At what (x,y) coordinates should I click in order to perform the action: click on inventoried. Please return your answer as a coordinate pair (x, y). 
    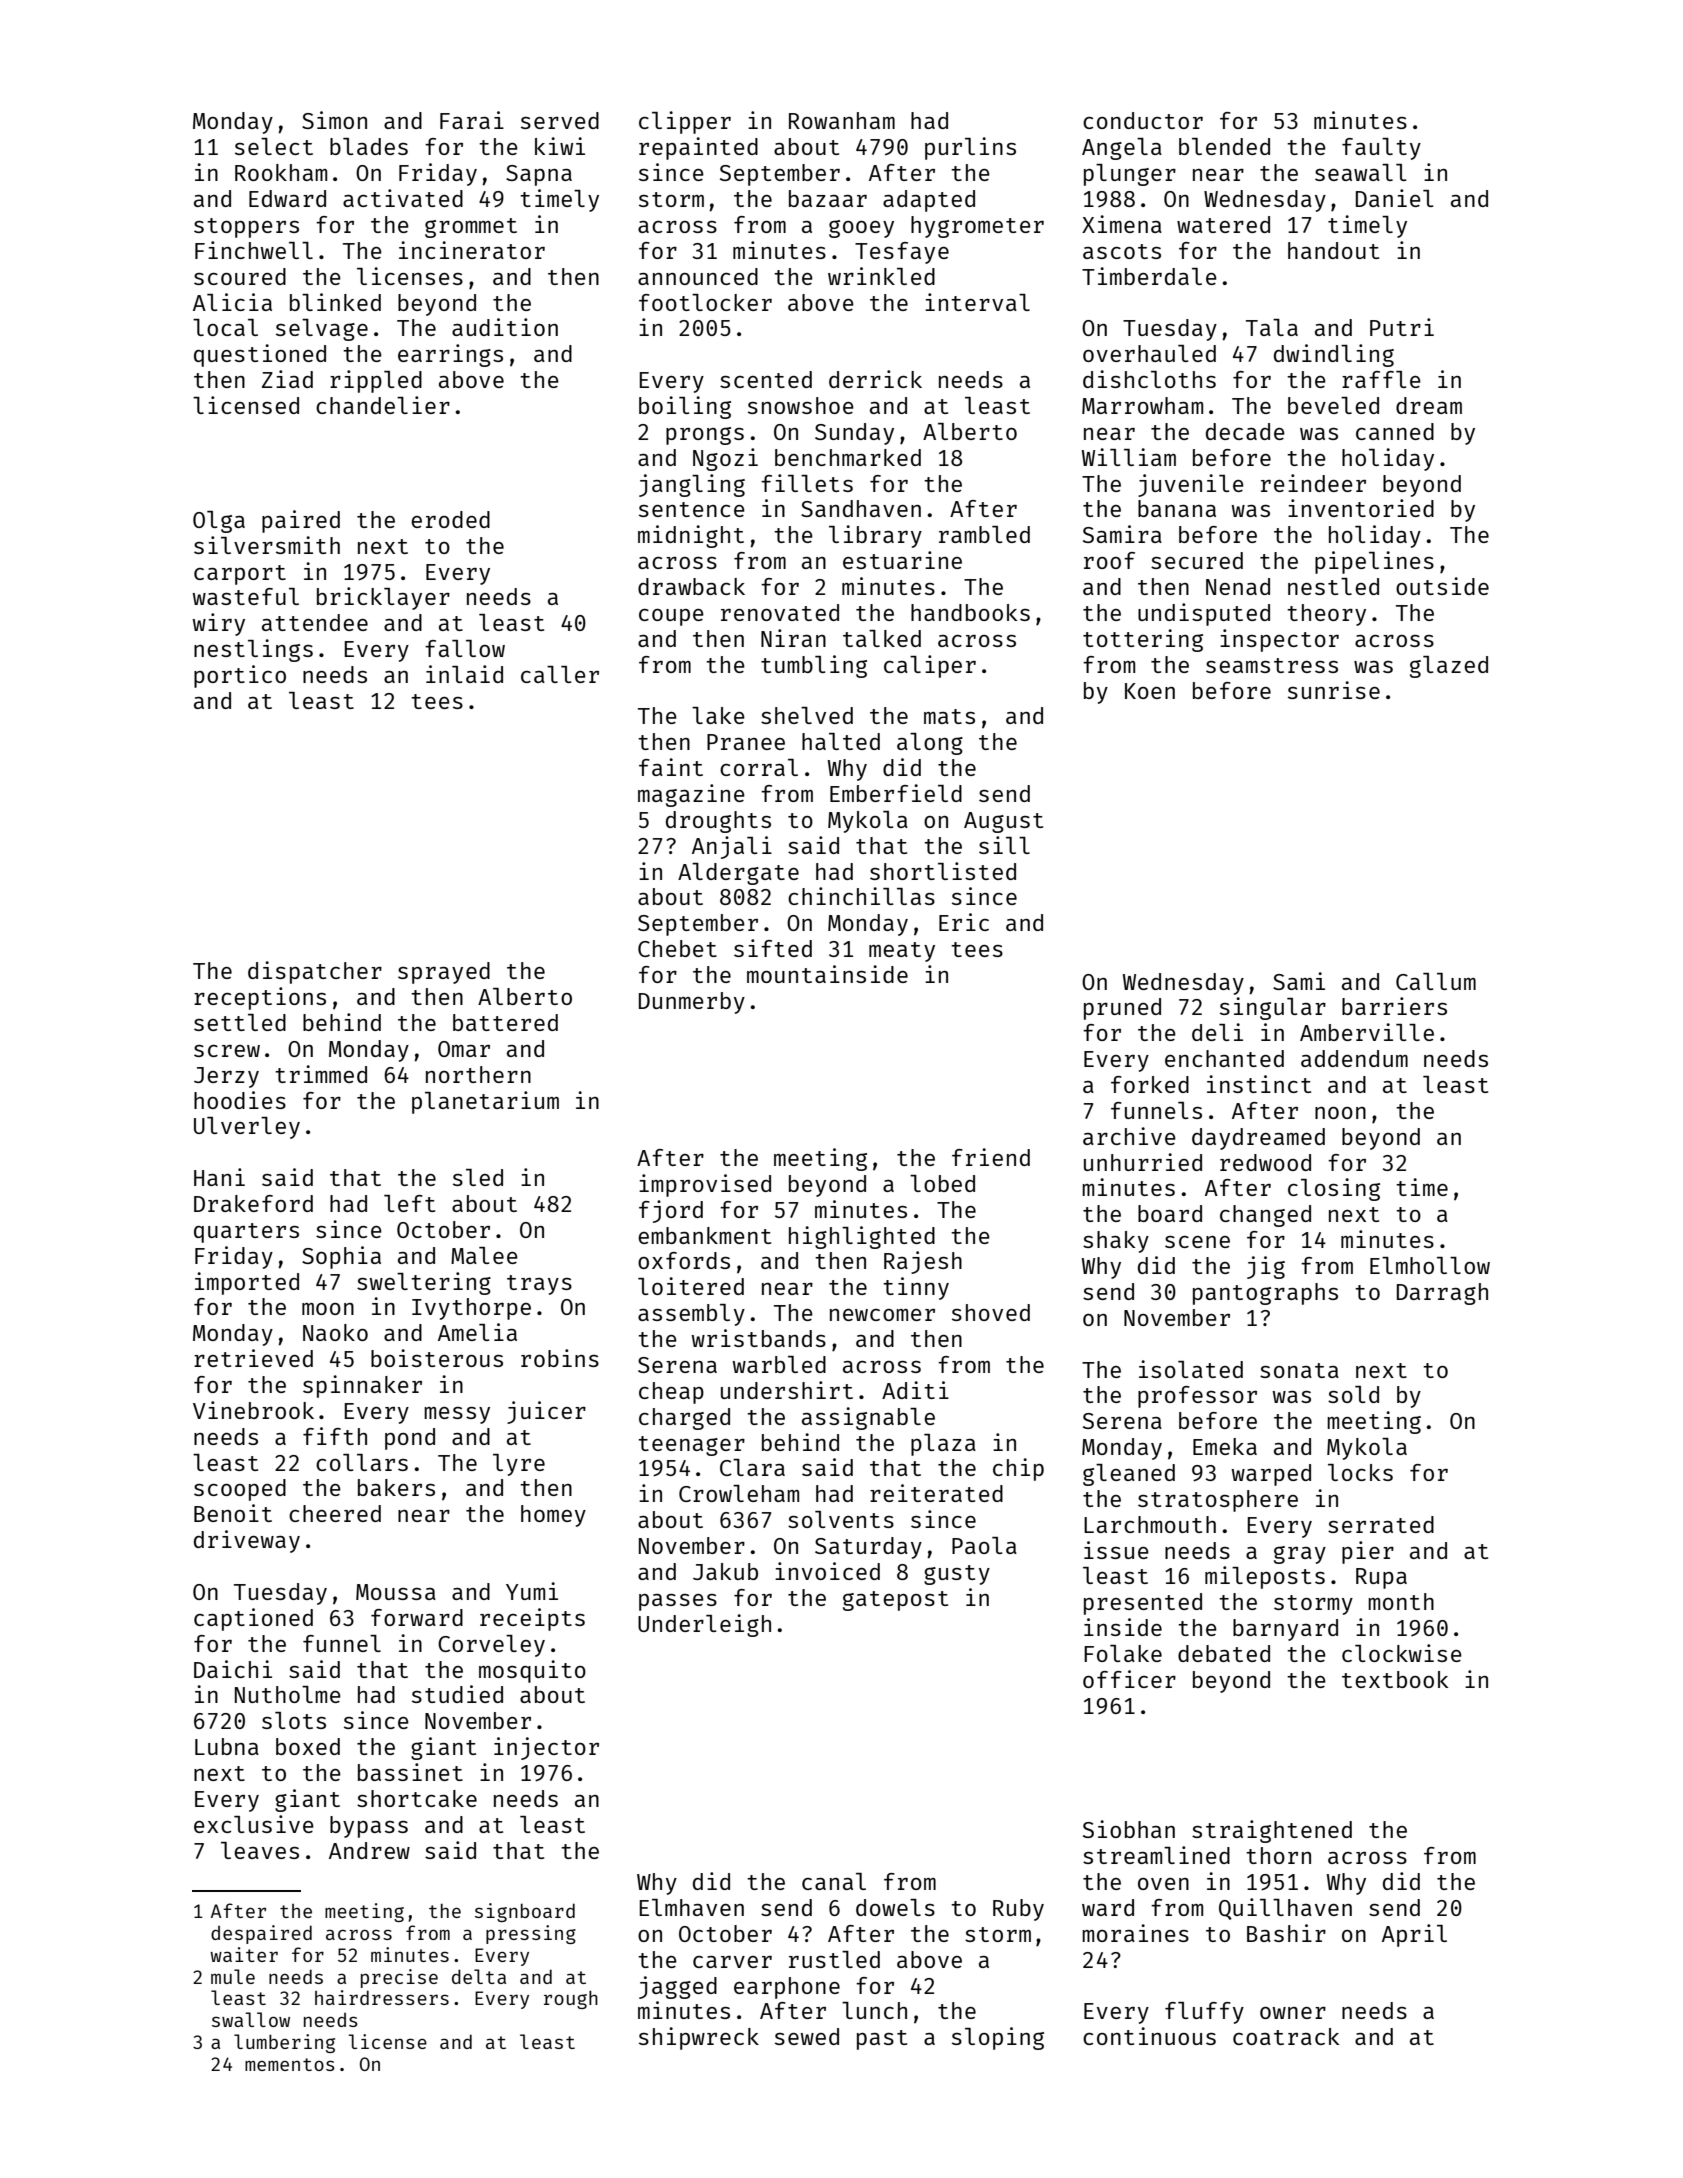
    Looking at the image, I should click on (1361, 508).
